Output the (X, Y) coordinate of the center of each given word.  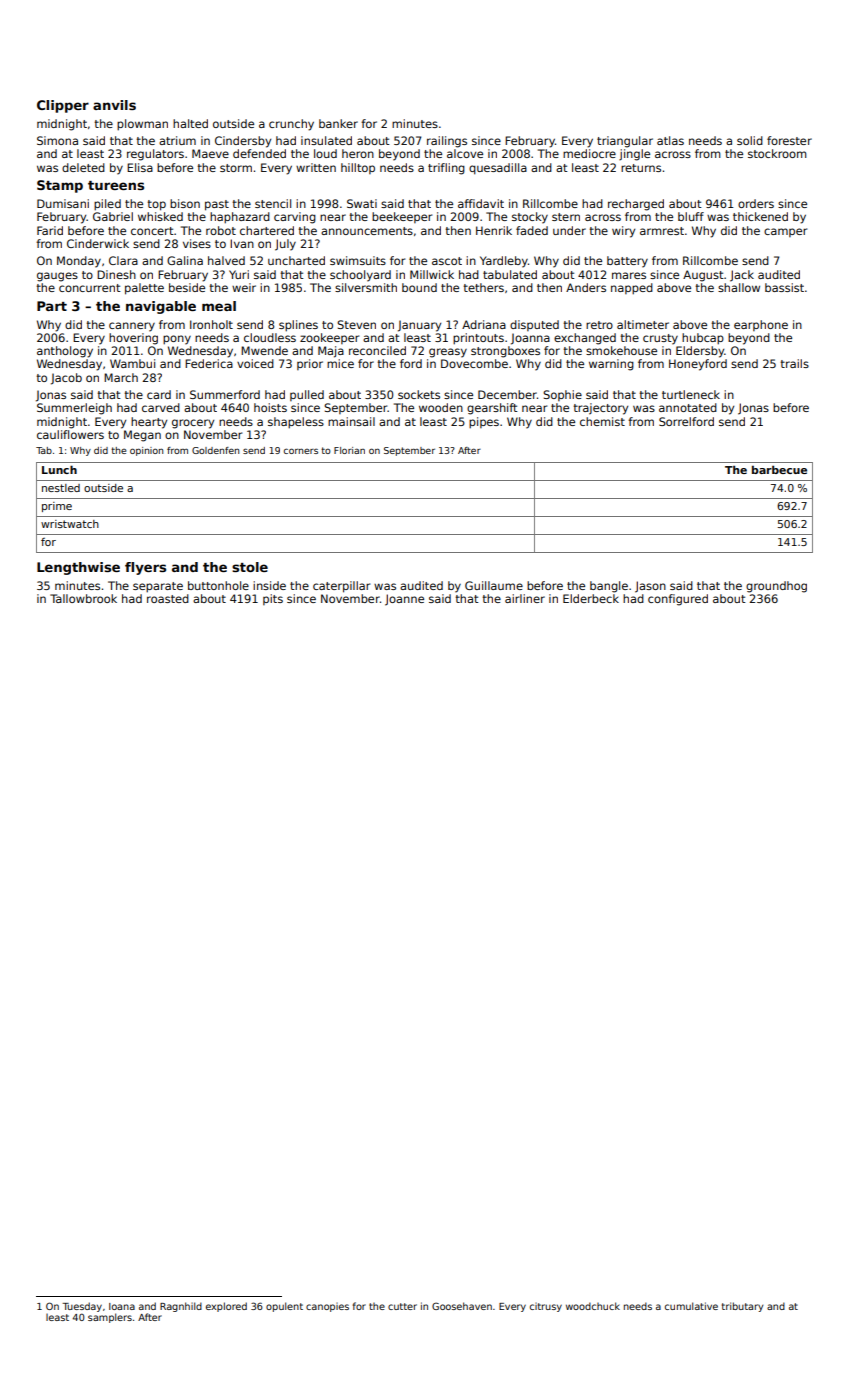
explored (226, 1307)
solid (750, 140)
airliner (525, 598)
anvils (114, 105)
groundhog (776, 587)
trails (794, 363)
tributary (742, 1307)
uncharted (296, 260)
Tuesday (82, 1307)
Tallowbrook (83, 598)
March (121, 377)
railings (447, 142)
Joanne (404, 600)
